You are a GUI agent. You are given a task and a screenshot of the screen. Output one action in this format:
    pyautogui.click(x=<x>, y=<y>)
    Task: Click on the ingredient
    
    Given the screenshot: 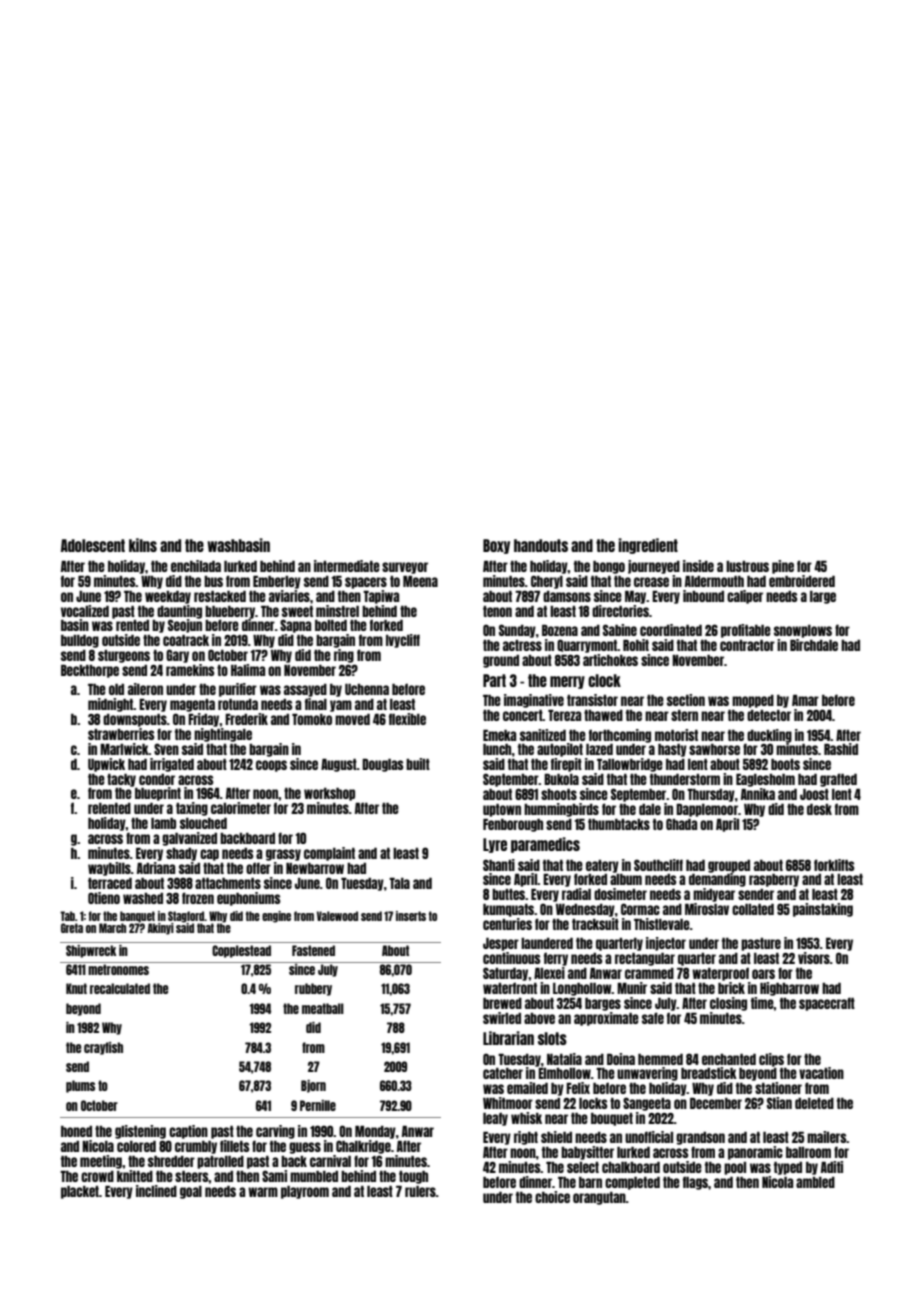 What is the action you would take?
    pyautogui.click(x=648, y=546)
